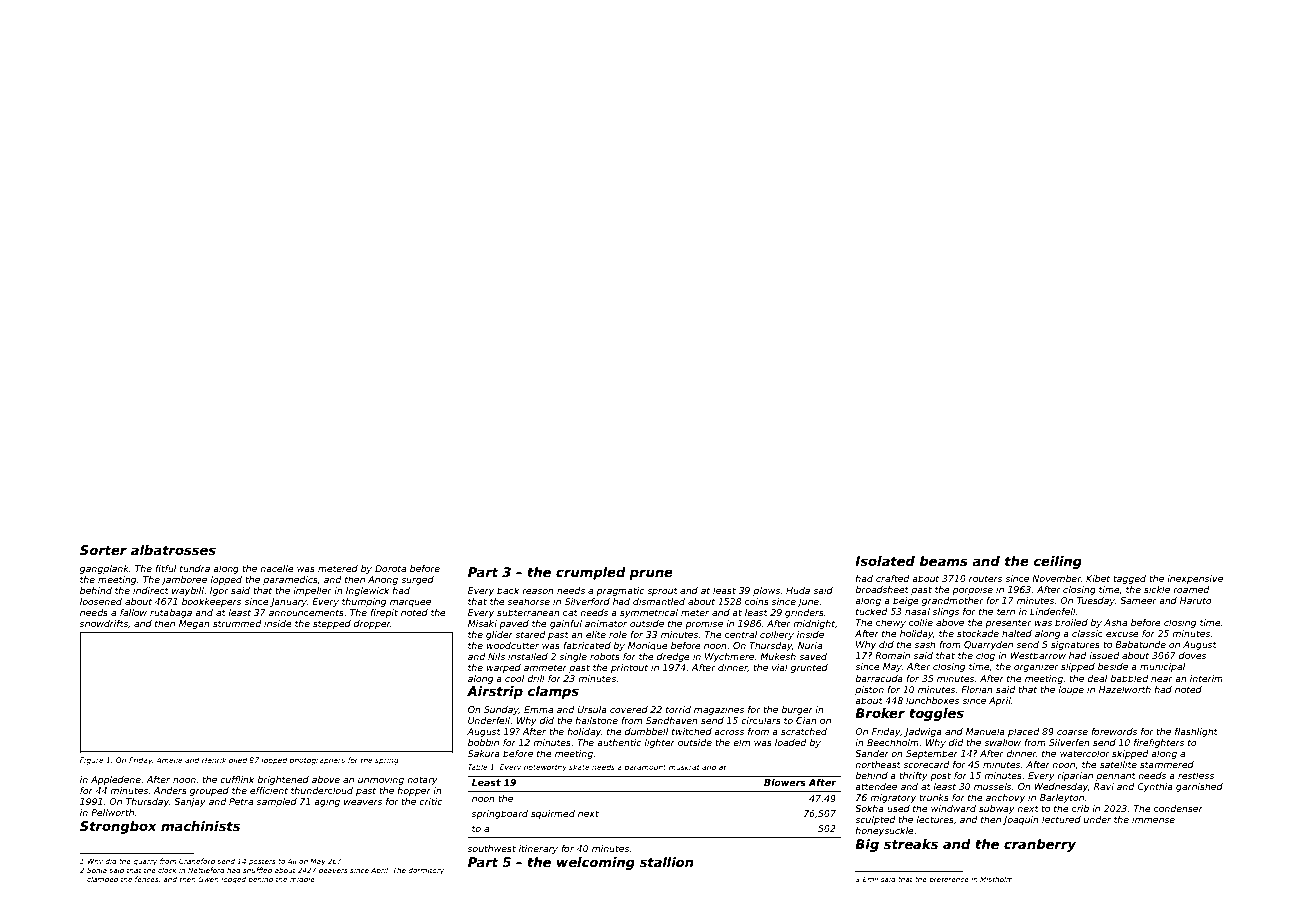 The height and width of the screenshot is (924, 1308). I want to click on Florian, so click(977, 689).
